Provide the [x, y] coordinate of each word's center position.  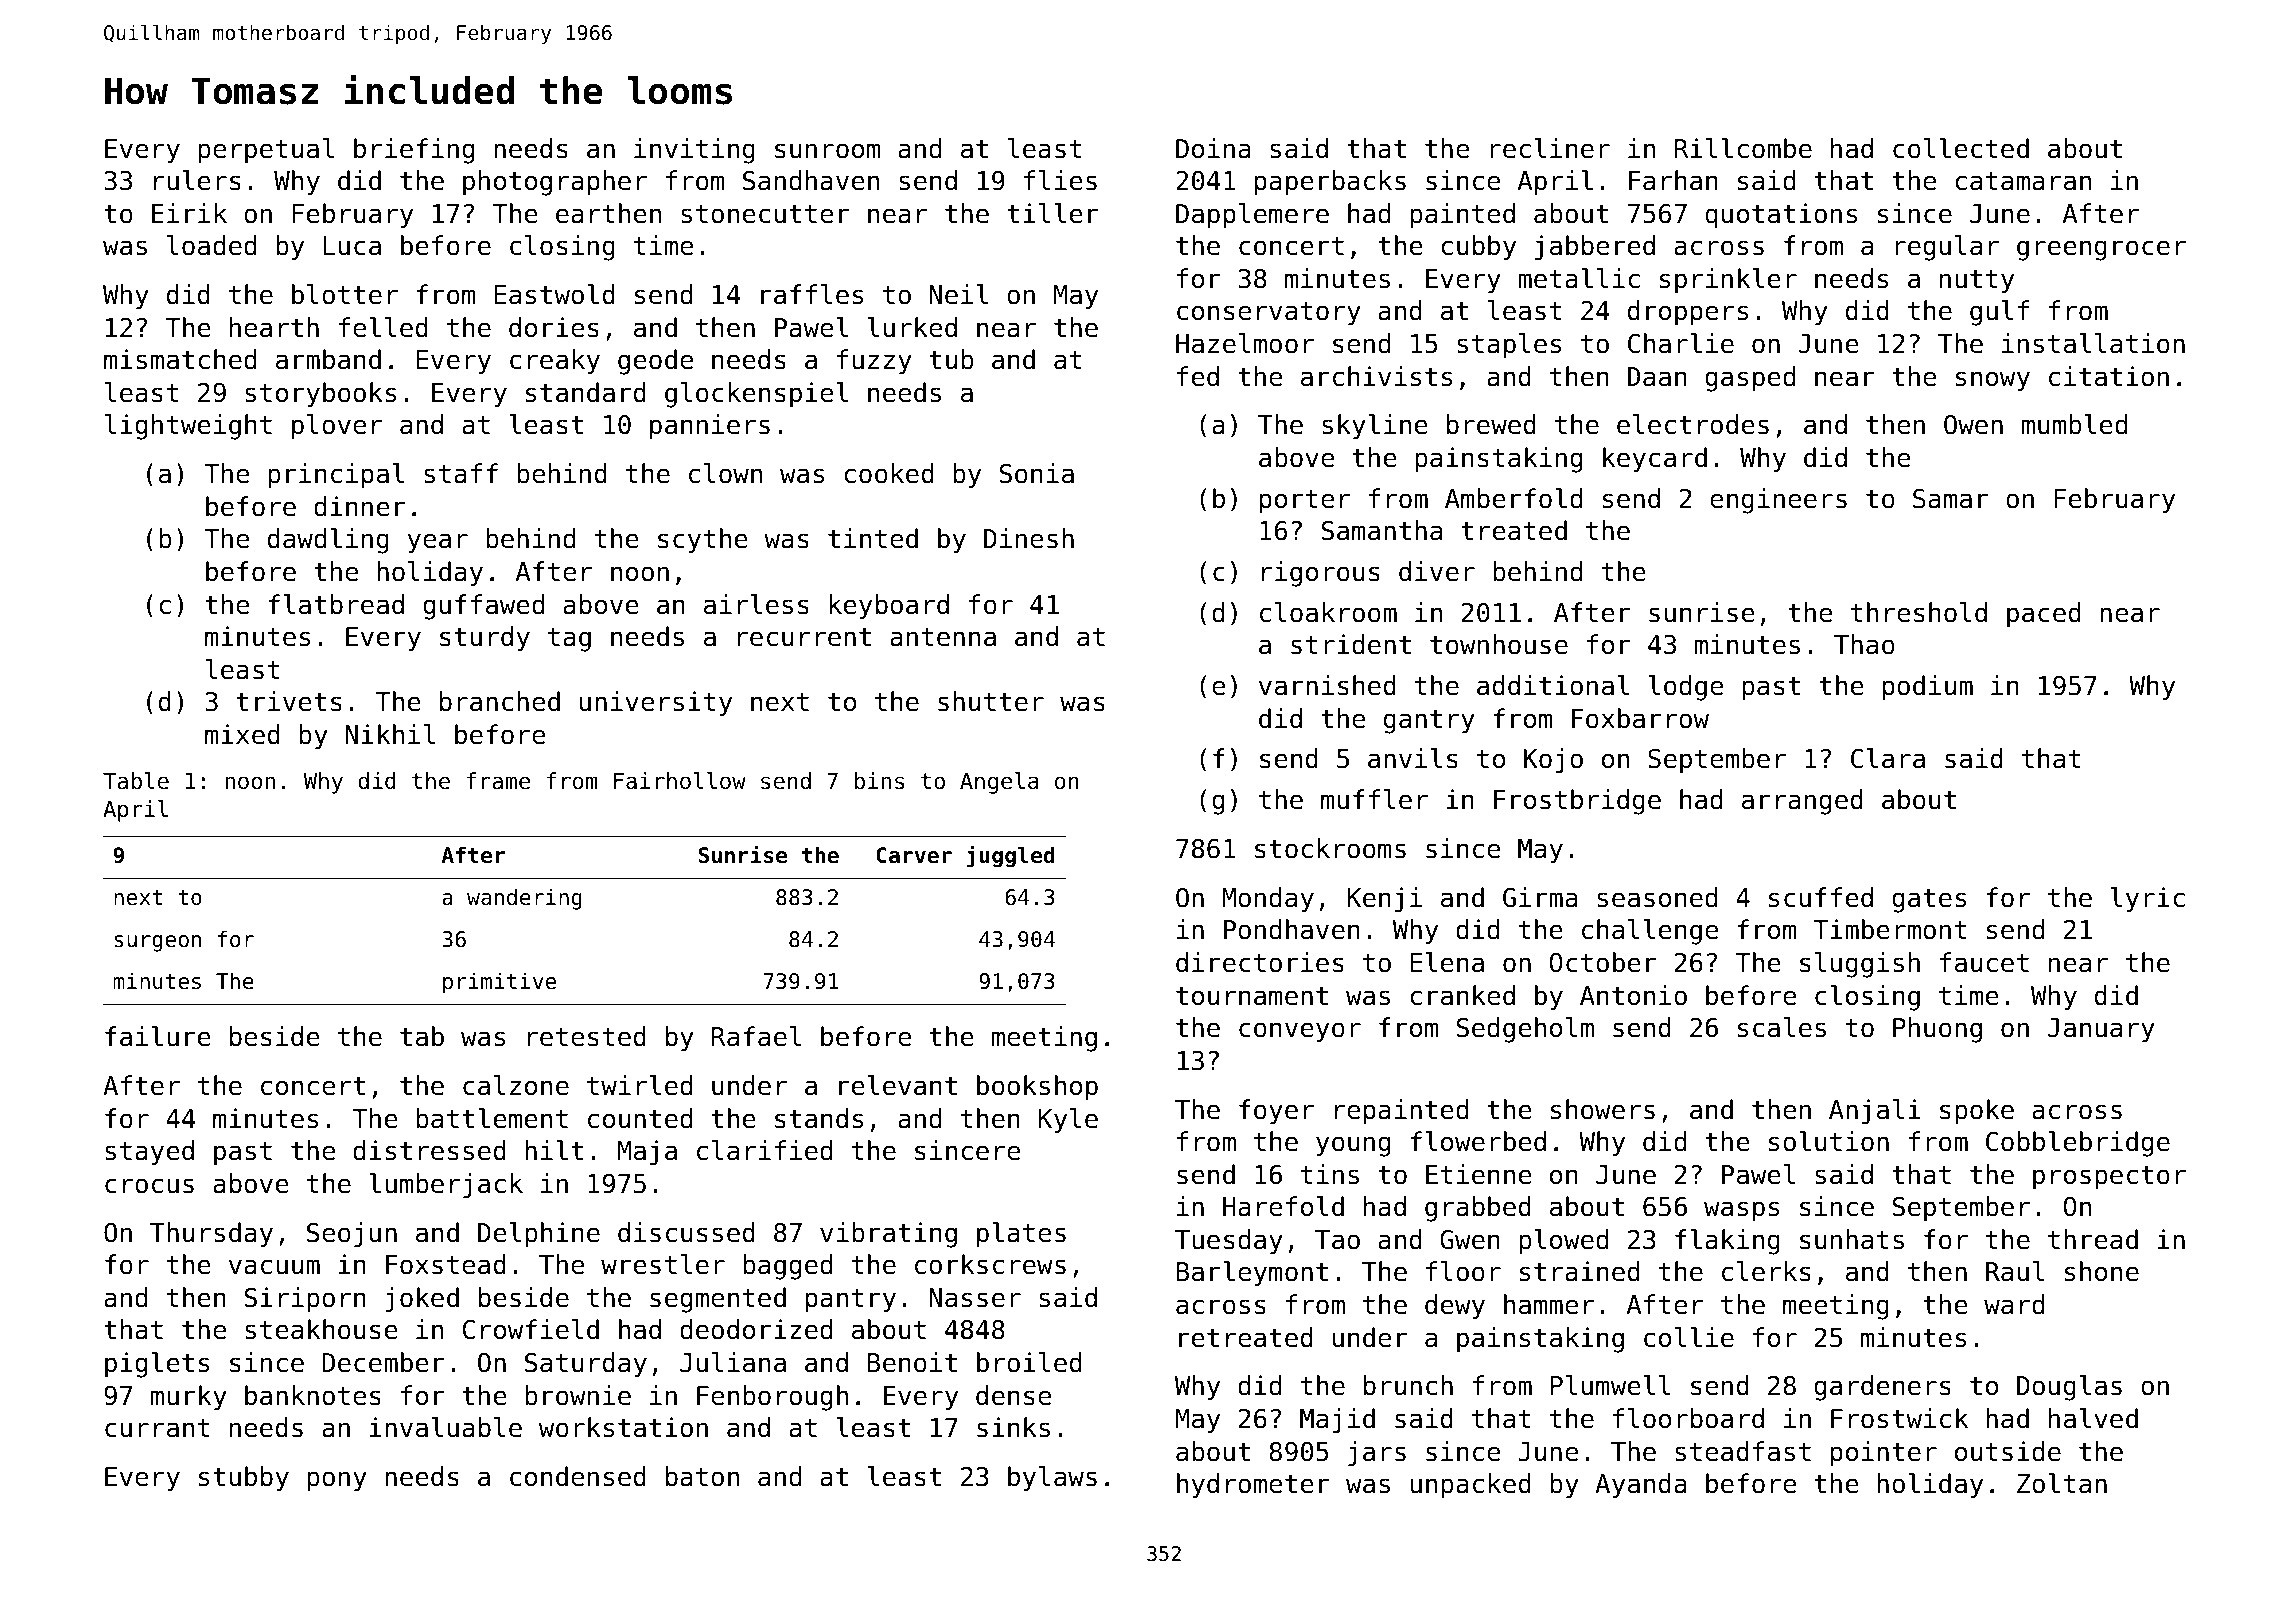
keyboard [889, 607]
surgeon [157, 943]
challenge [1650, 932]
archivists [1376, 376]
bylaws [1052, 1479]
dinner [360, 506]
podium [1928, 688]
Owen [1973, 425]
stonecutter [765, 214]
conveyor [1300, 1032]
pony [337, 1481]
